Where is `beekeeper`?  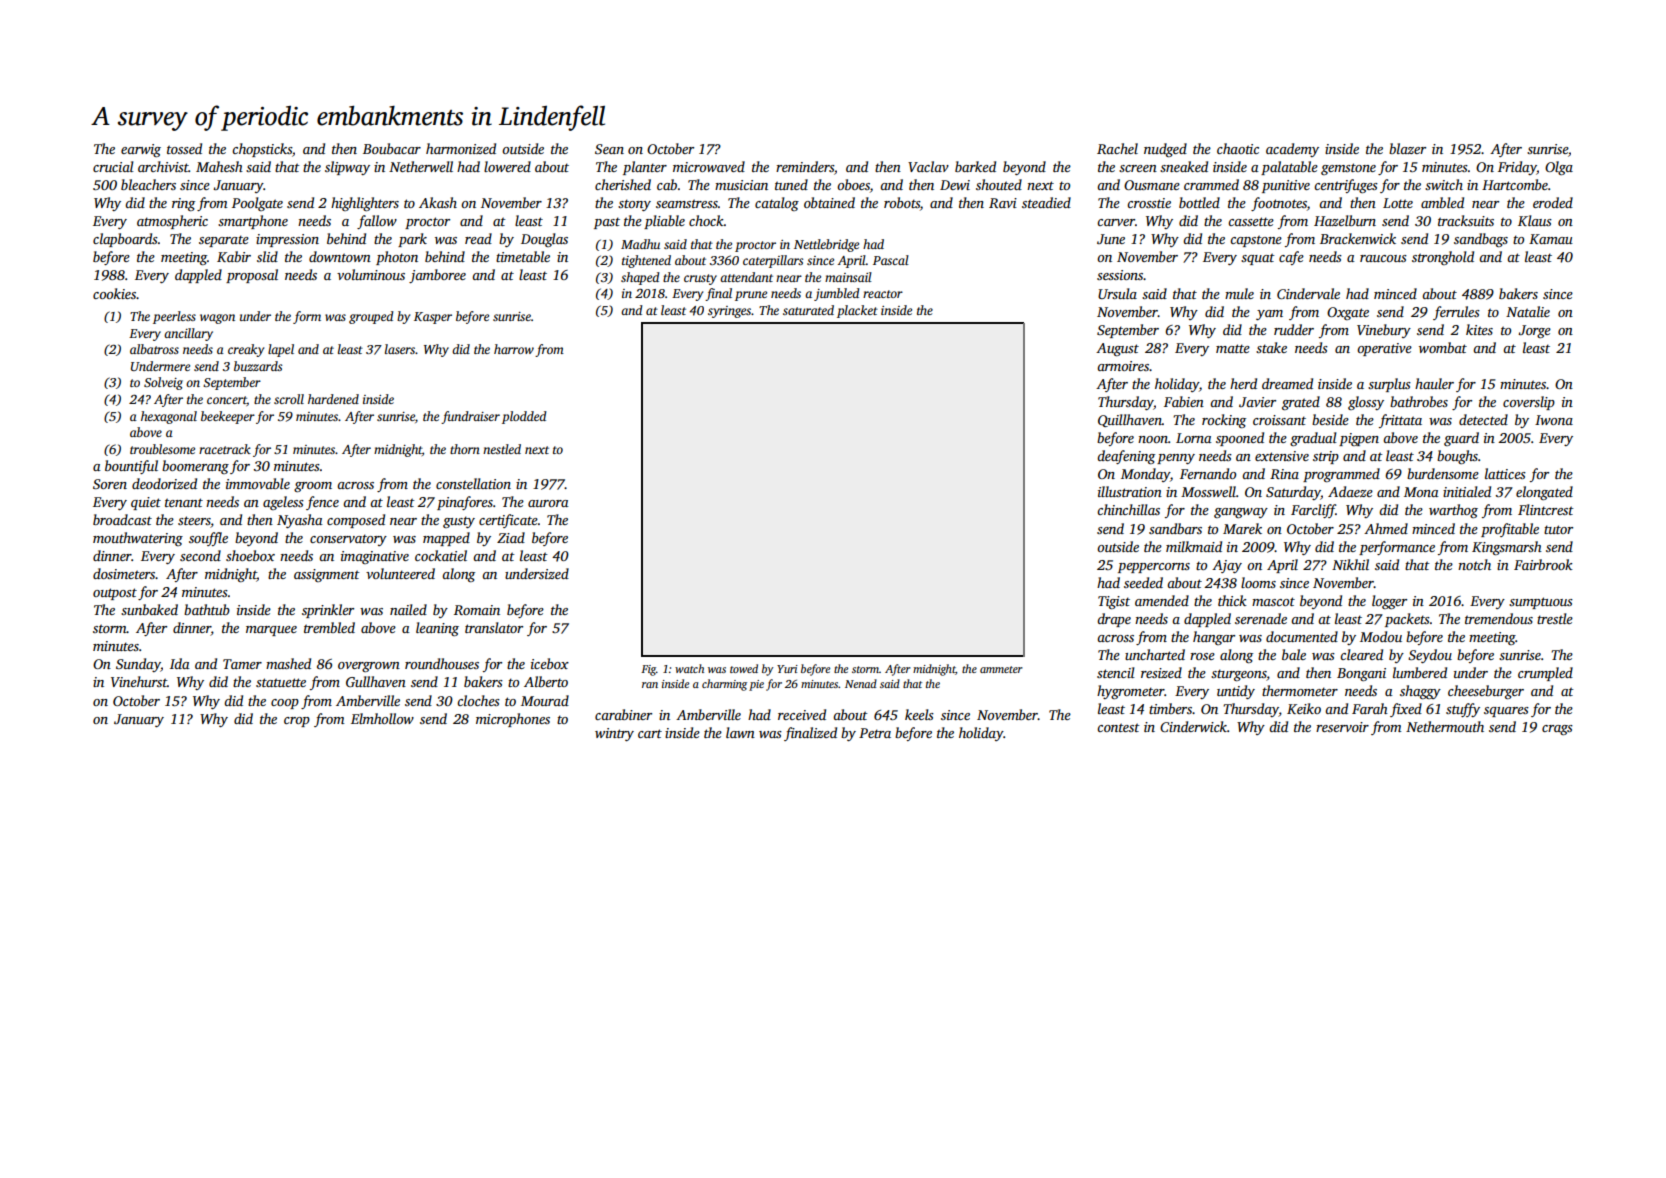
beekeeper is located at coordinates (228, 417).
